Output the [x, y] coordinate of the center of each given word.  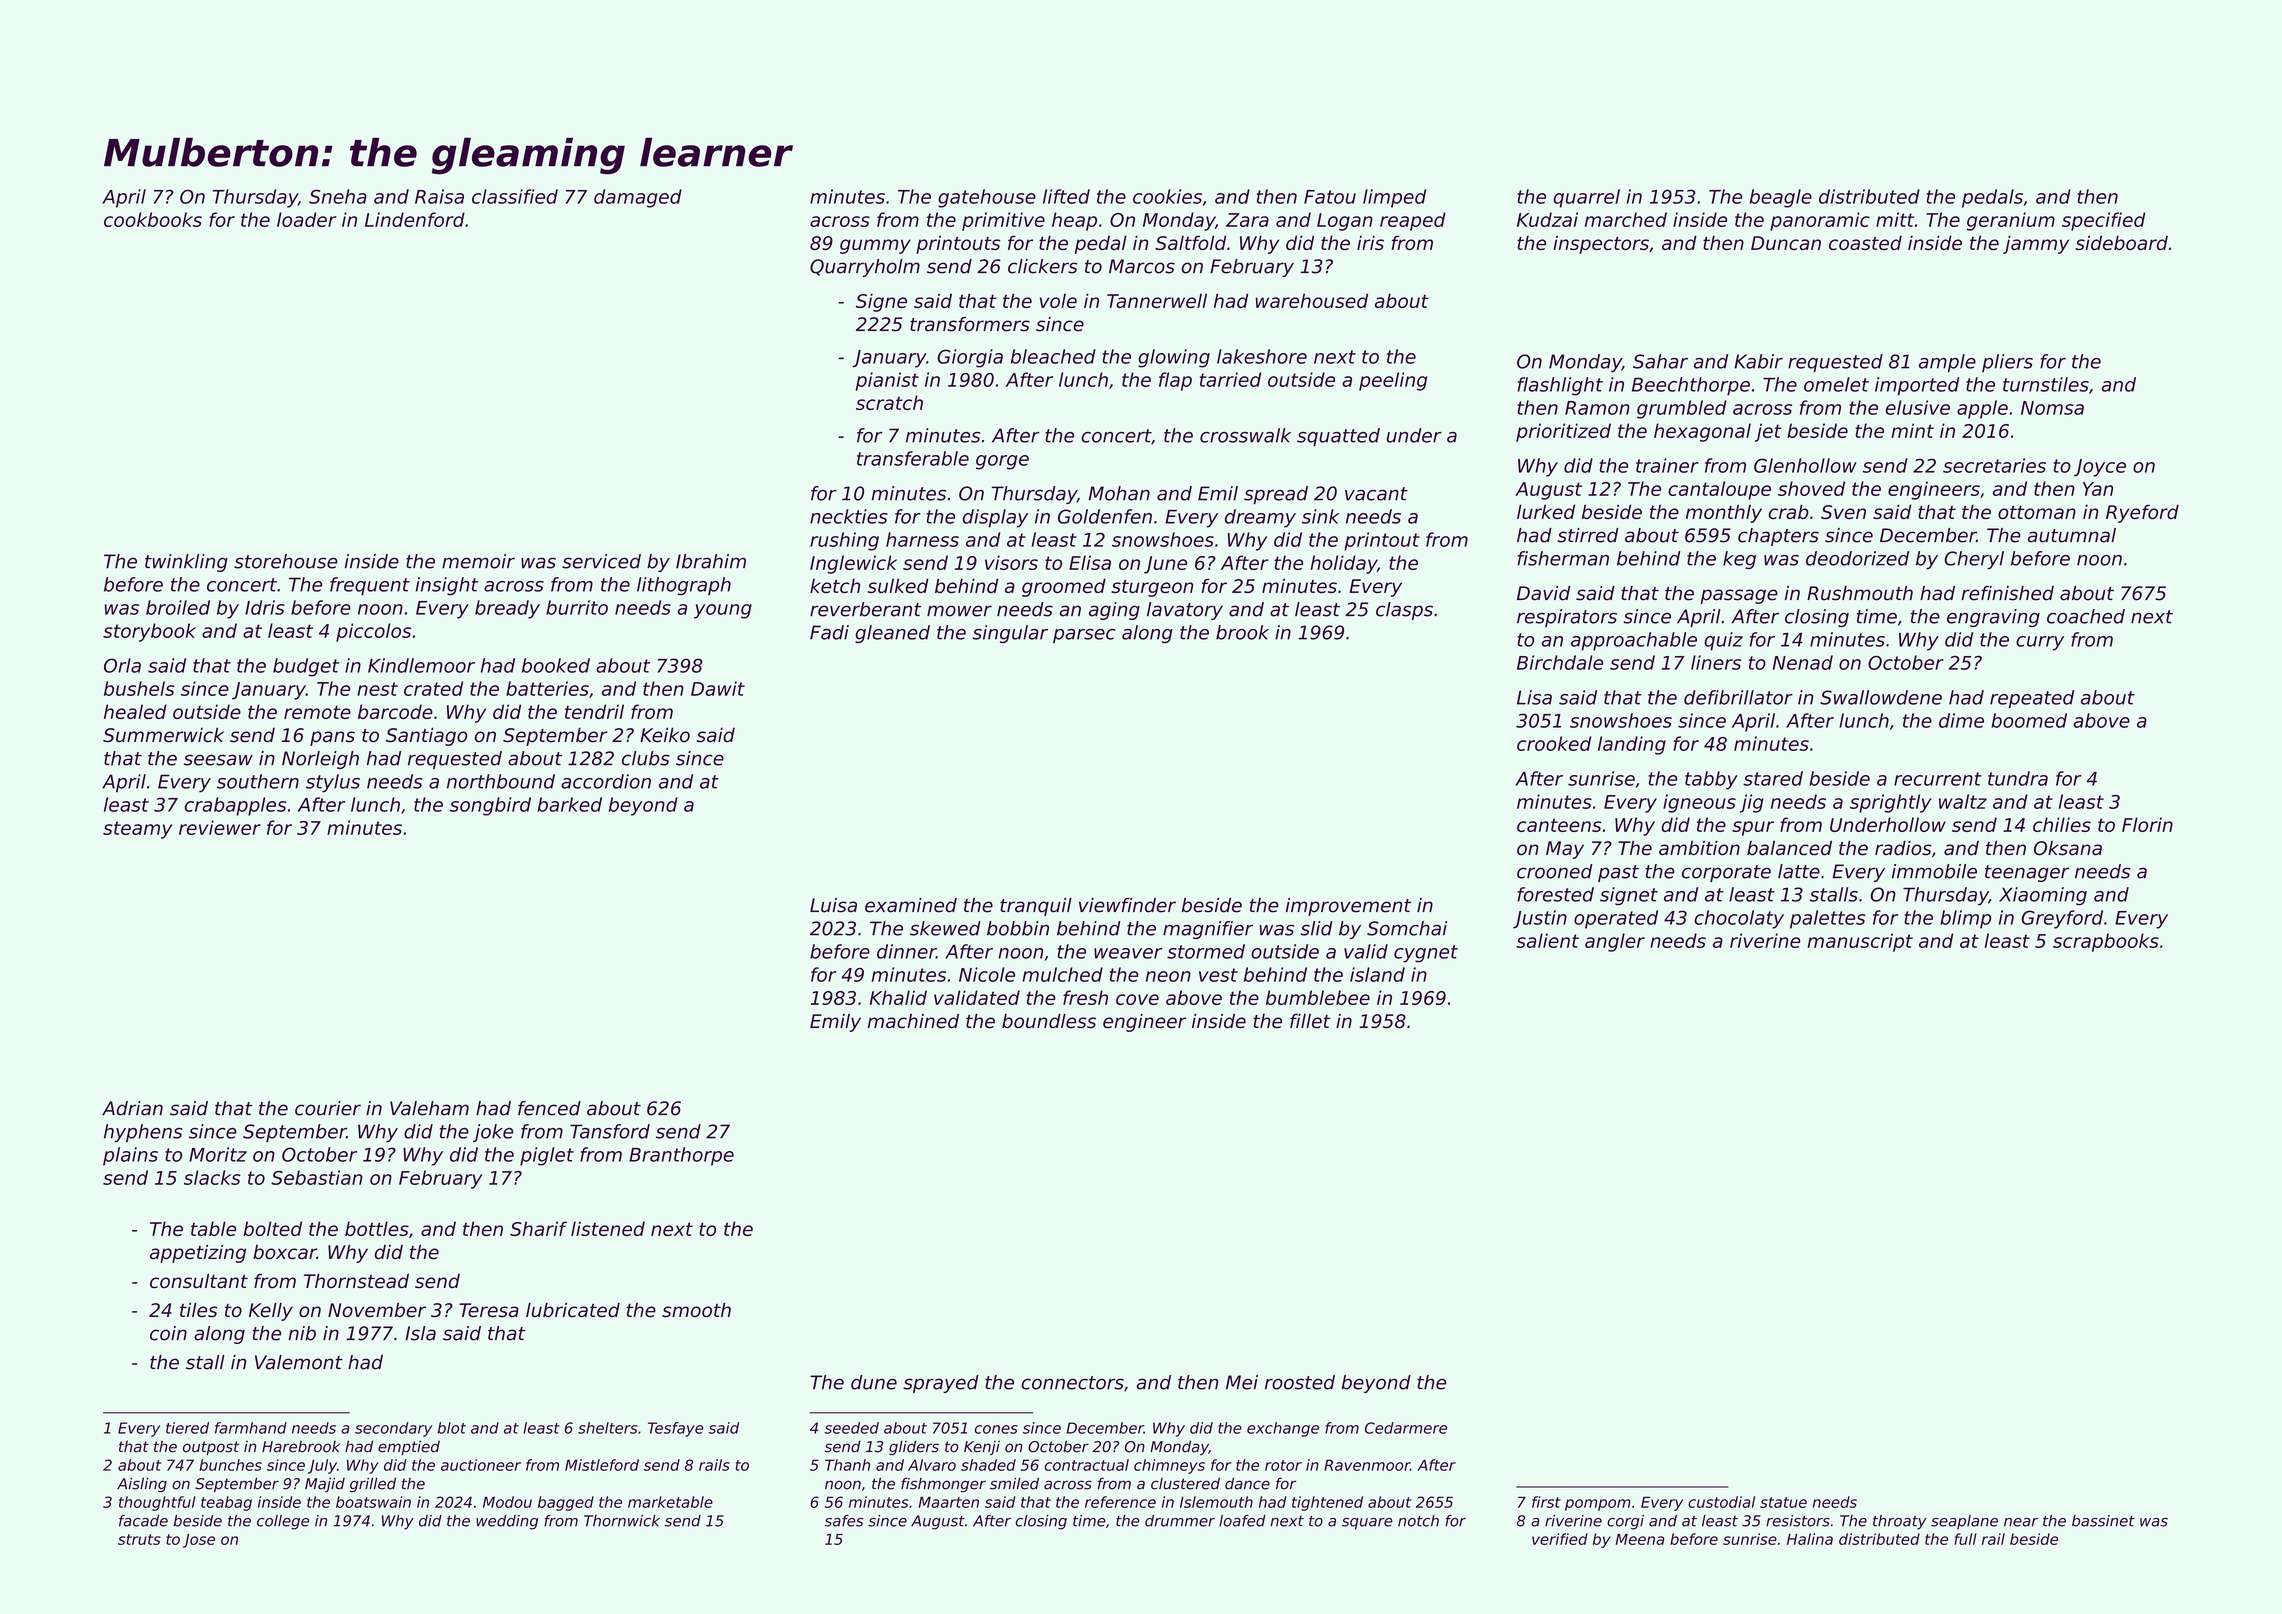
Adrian [132, 1108]
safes [844, 1521]
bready [507, 609]
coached [2086, 616]
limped [1394, 198]
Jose [199, 1541]
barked [570, 804]
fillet [1310, 1021]
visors [1011, 562]
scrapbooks [2106, 942]
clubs [646, 758]
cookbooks [153, 219]
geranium [2011, 221]
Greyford [2062, 919]
